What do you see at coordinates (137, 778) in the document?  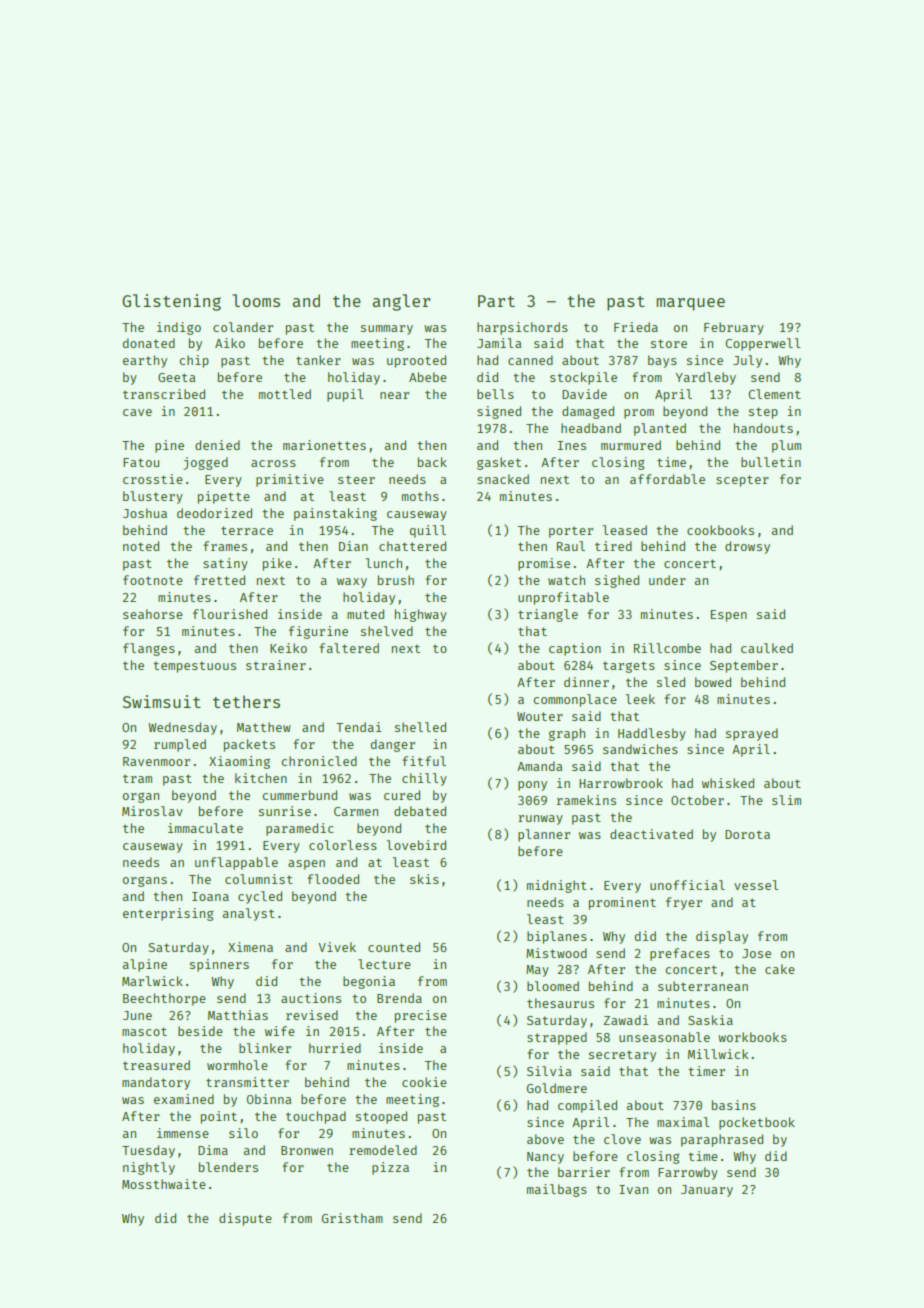 I see `tram` at bounding box center [137, 778].
